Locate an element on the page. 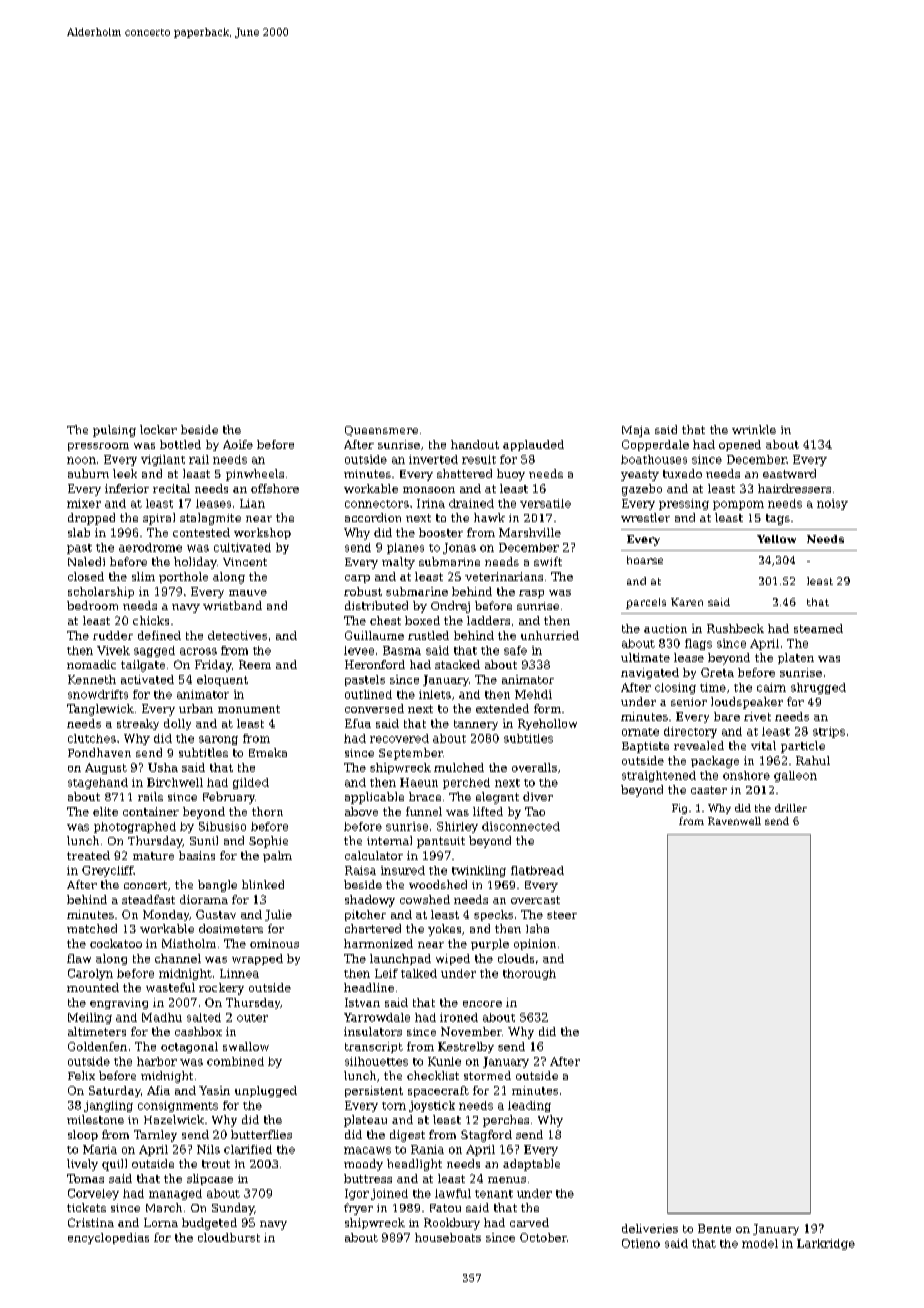 This page has height=1308, width=924. bottled is located at coordinates (180, 444).
